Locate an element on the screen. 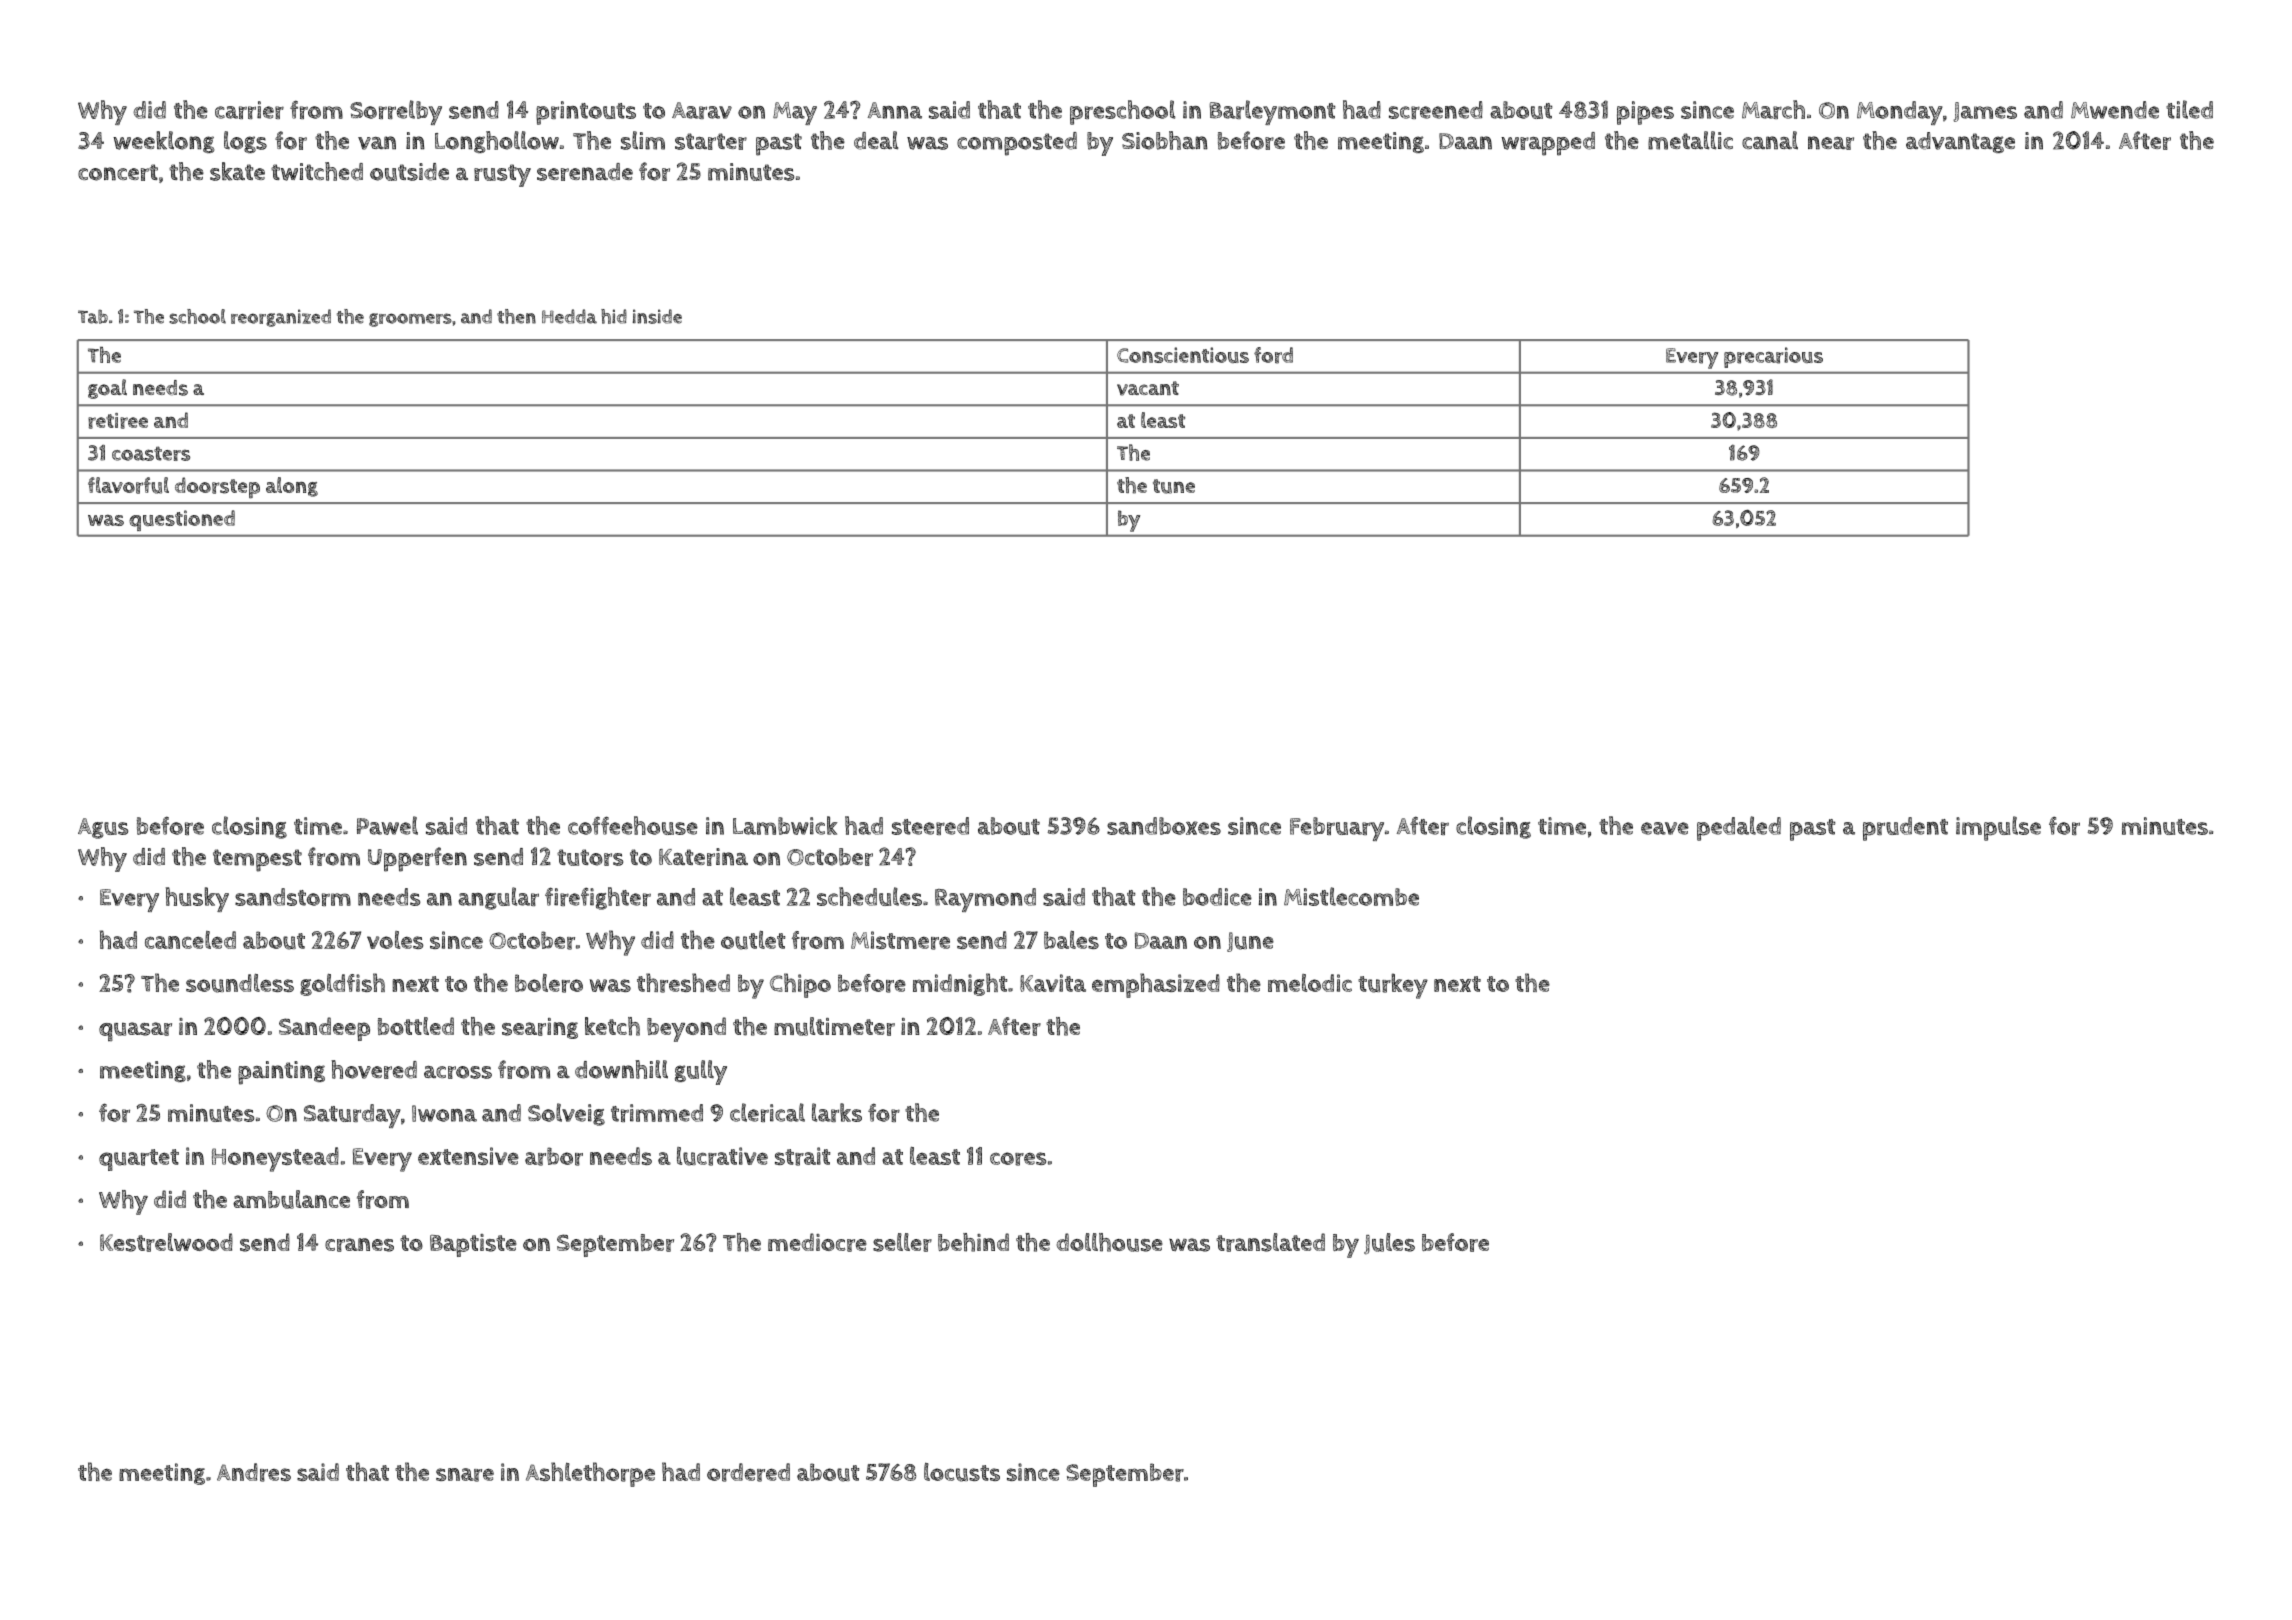 Image resolution: width=2292 pixels, height=1620 pixels. ordered is located at coordinates (748, 1472).
